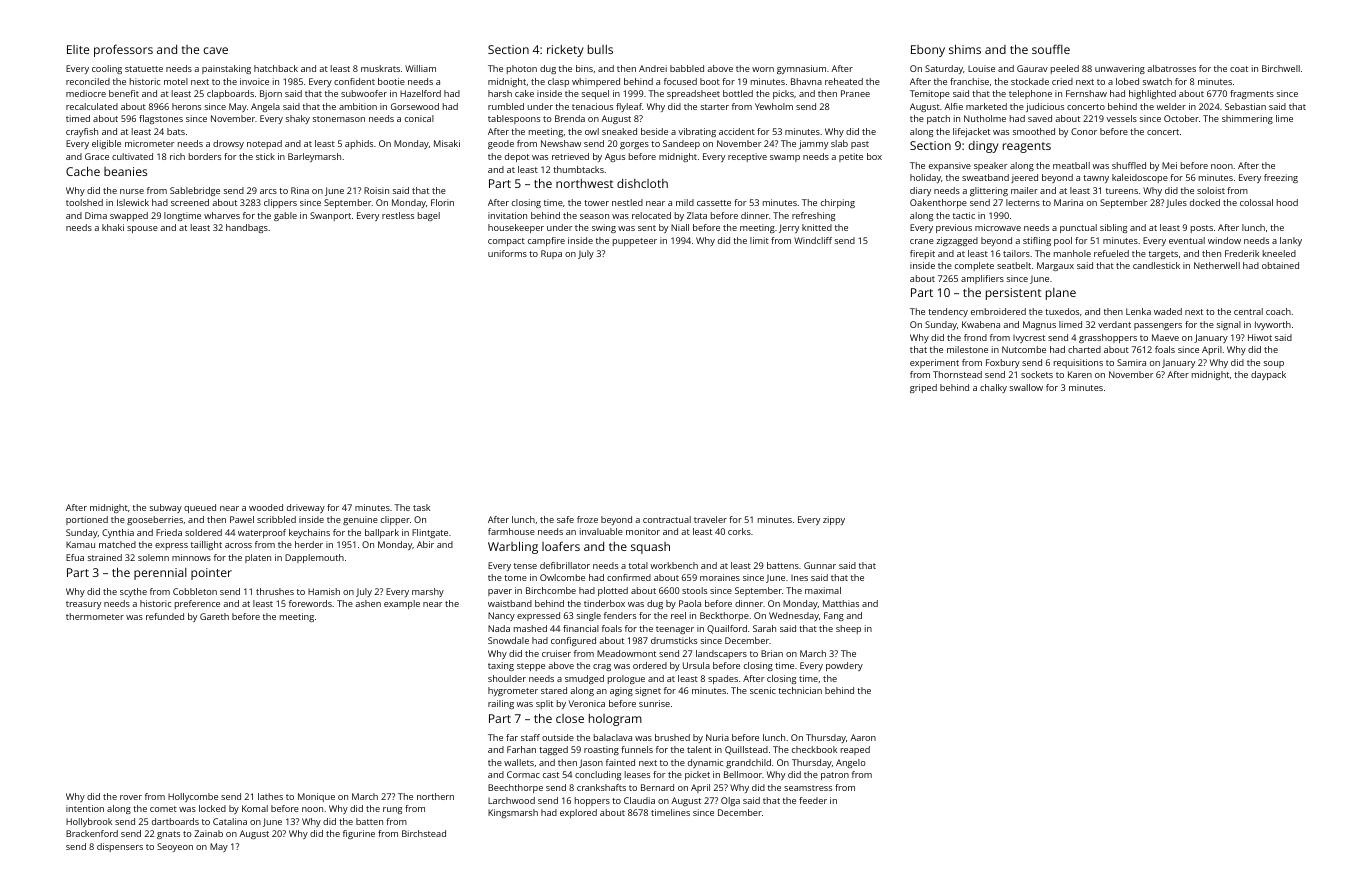 The image size is (1372, 887). What do you see at coordinates (848, 629) in the page?
I see `sheep` at bounding box center [848, 629].
